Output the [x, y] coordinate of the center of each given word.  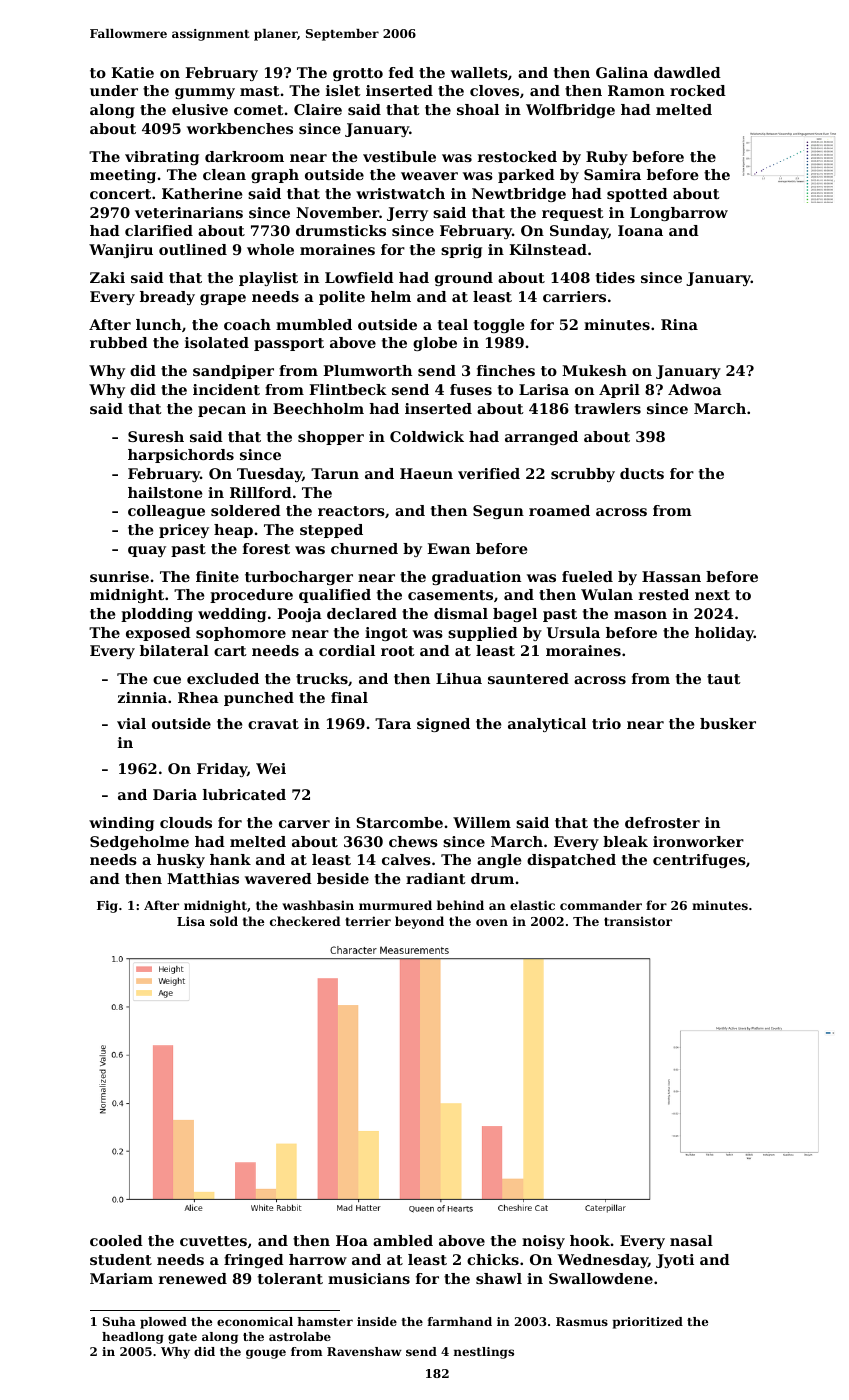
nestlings [484, 1353]
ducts [642, 473]
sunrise [119, 576]
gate [182, 1338]
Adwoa [695, 389]
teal [453, 324]
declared [362, 613]
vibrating [162, 158]
